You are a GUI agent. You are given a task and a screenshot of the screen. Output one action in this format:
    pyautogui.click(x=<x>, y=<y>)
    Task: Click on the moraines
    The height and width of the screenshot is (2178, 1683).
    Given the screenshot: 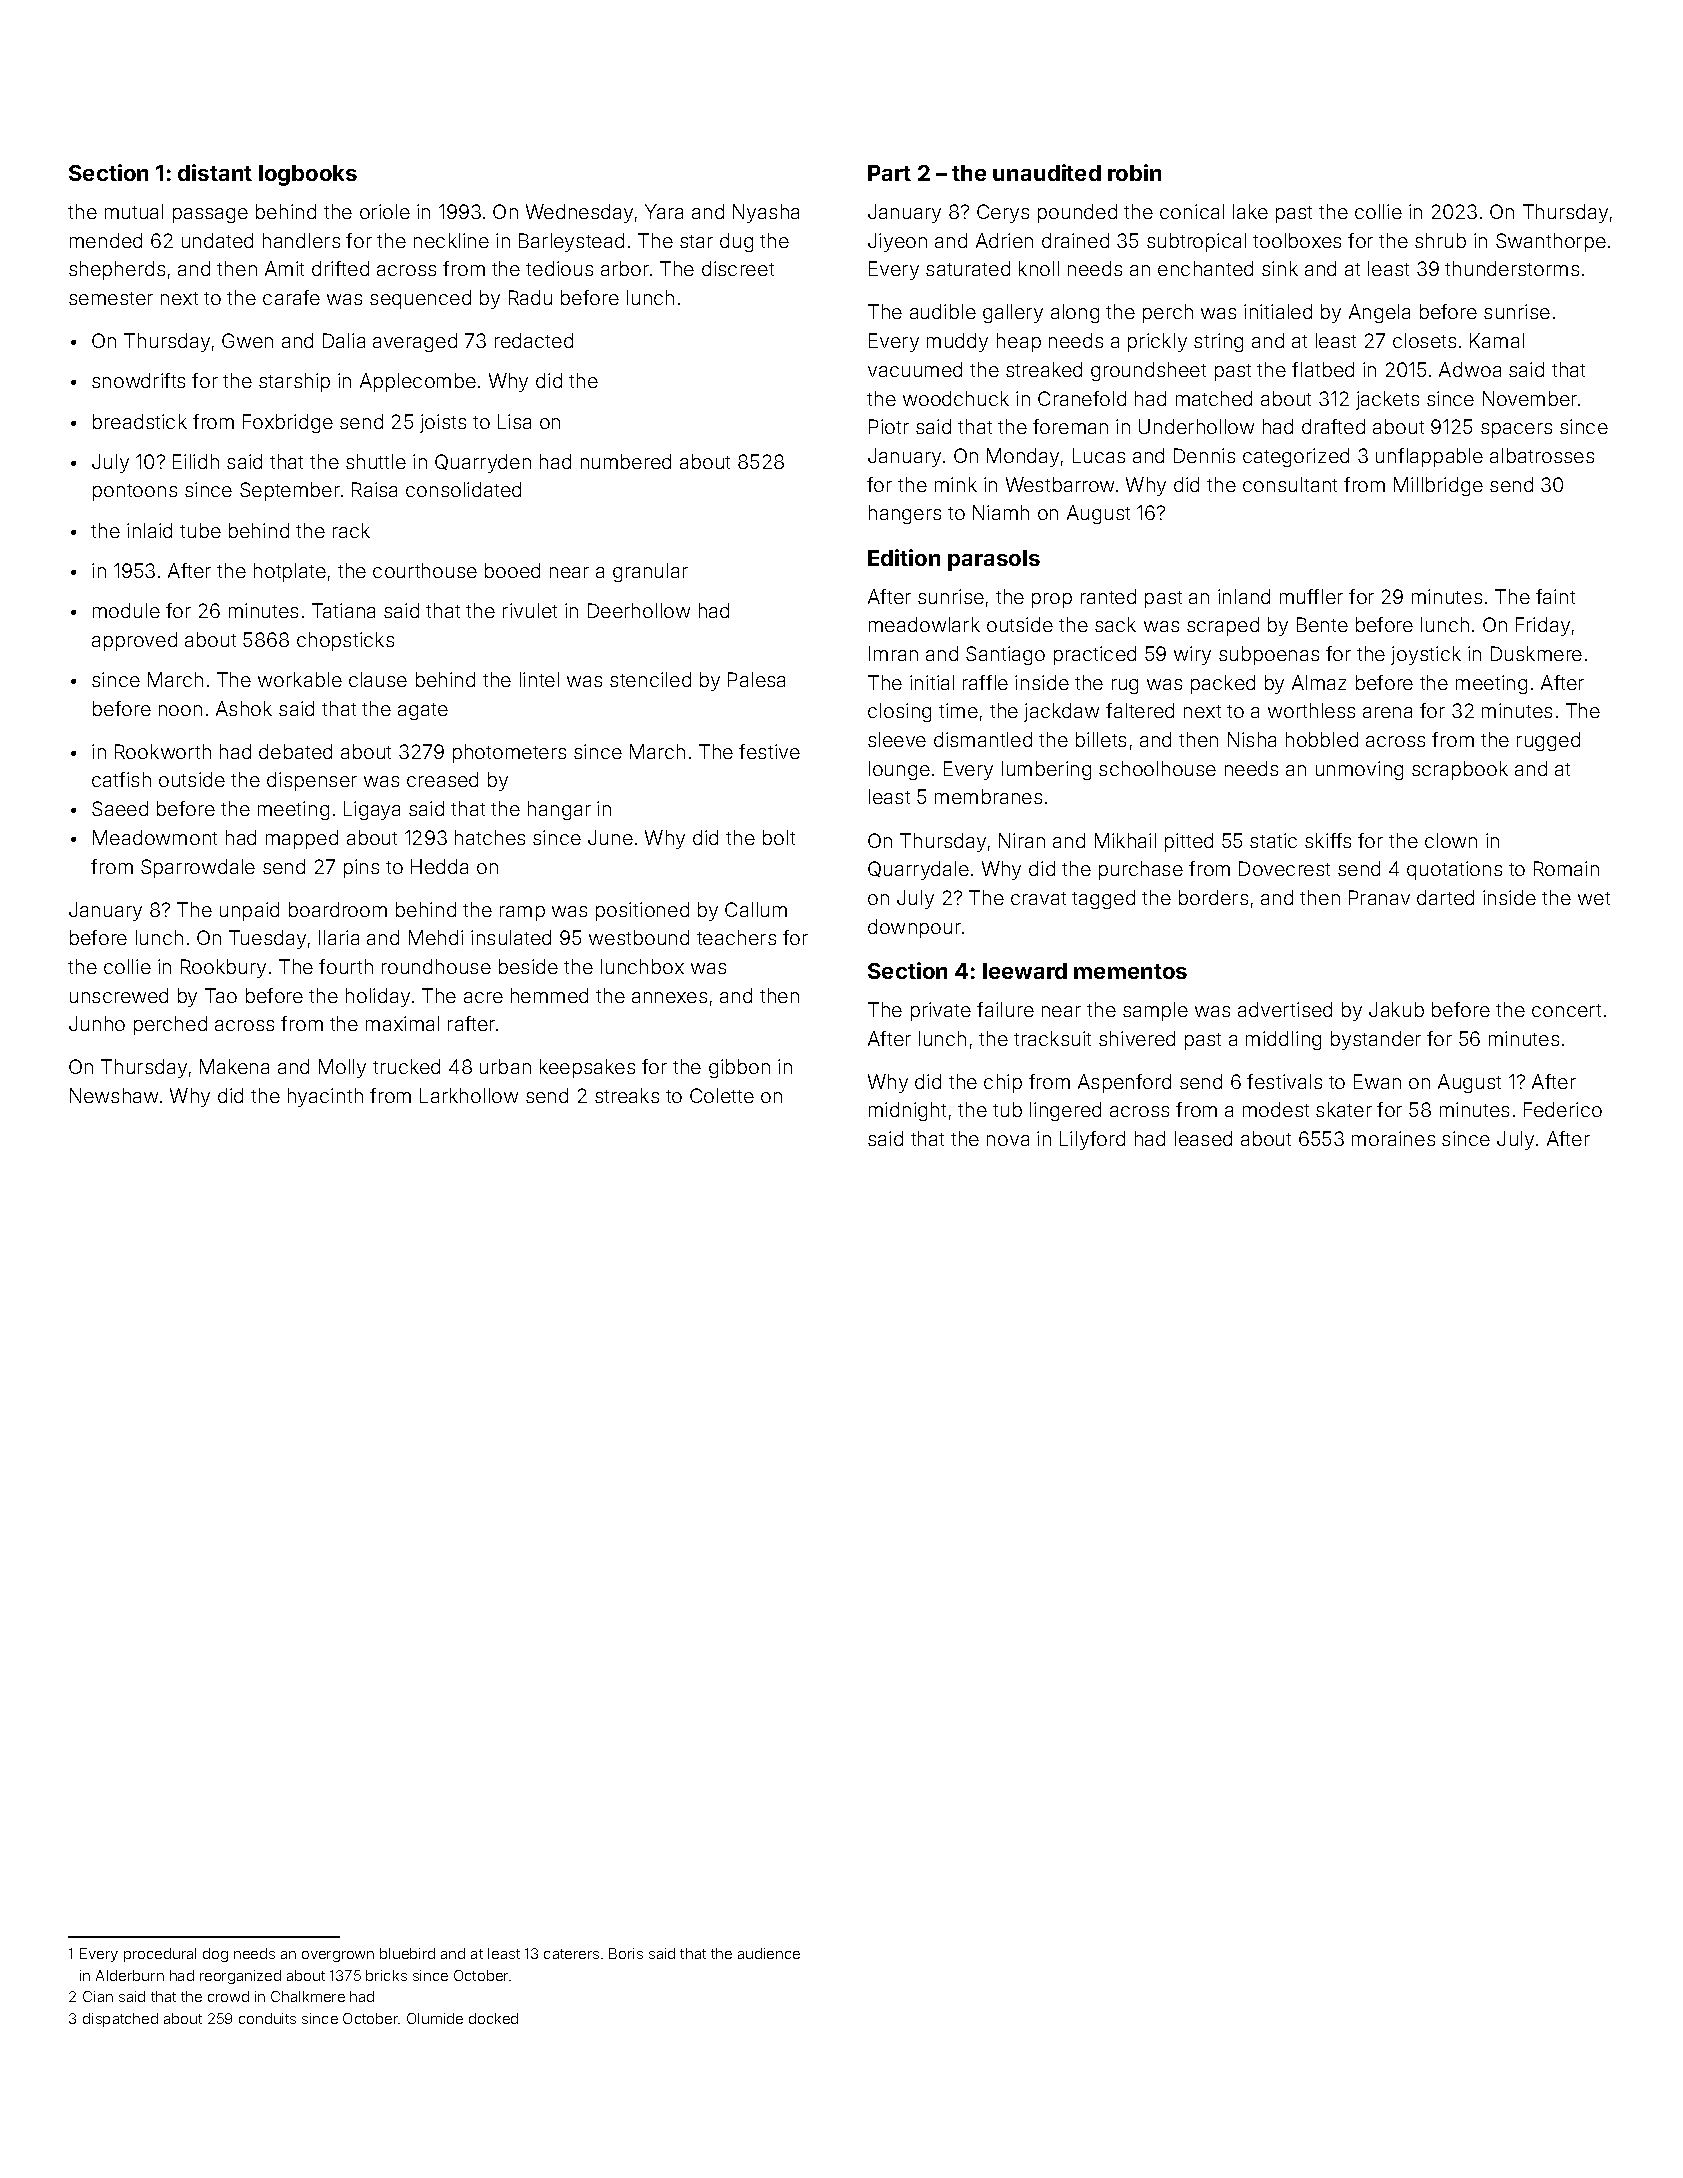 What is the action you would take?
    pyautogui.click(x=1393, y=1138)
